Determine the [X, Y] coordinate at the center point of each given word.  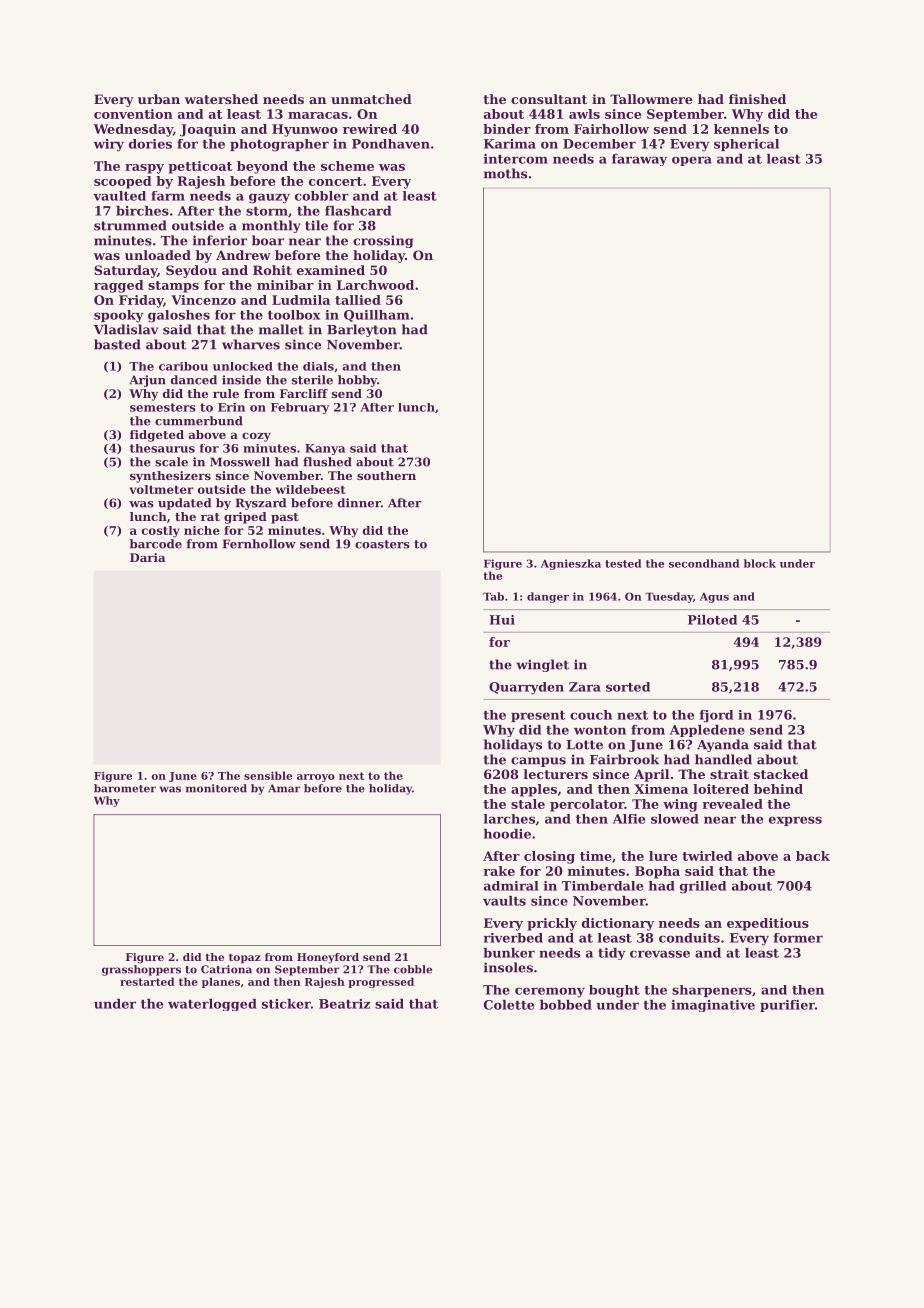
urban [159, 99]
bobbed [566, 1005]
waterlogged [212, 1005]
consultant [549, 99]
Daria [148, 557]
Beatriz [344, 1004]
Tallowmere [651, 99]
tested [623, 563]
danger [548, 597]
